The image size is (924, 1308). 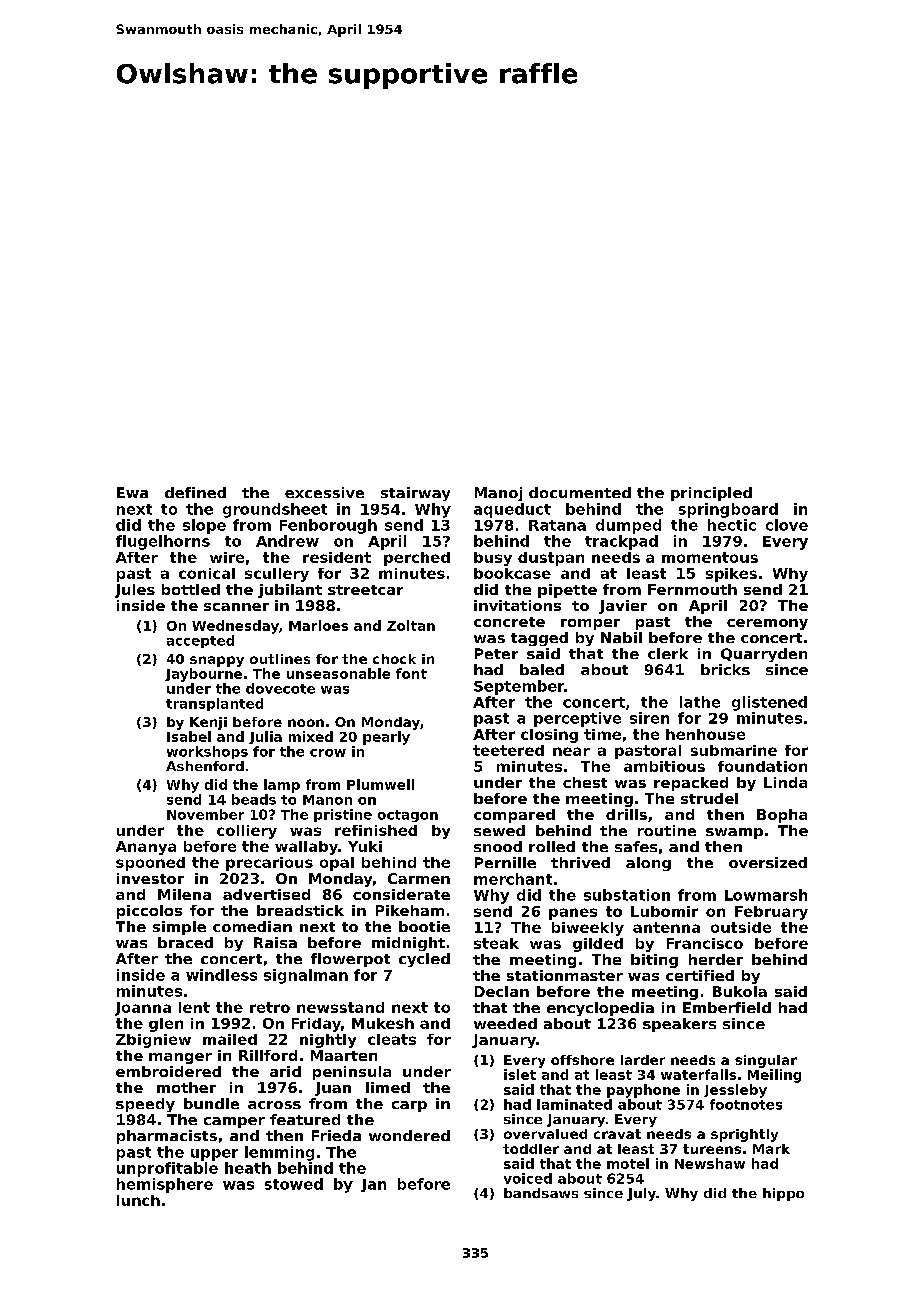 What do you see at coordinates (410, 910) in the page?
I see `Pikeham` at bounding box center [410, 910].
